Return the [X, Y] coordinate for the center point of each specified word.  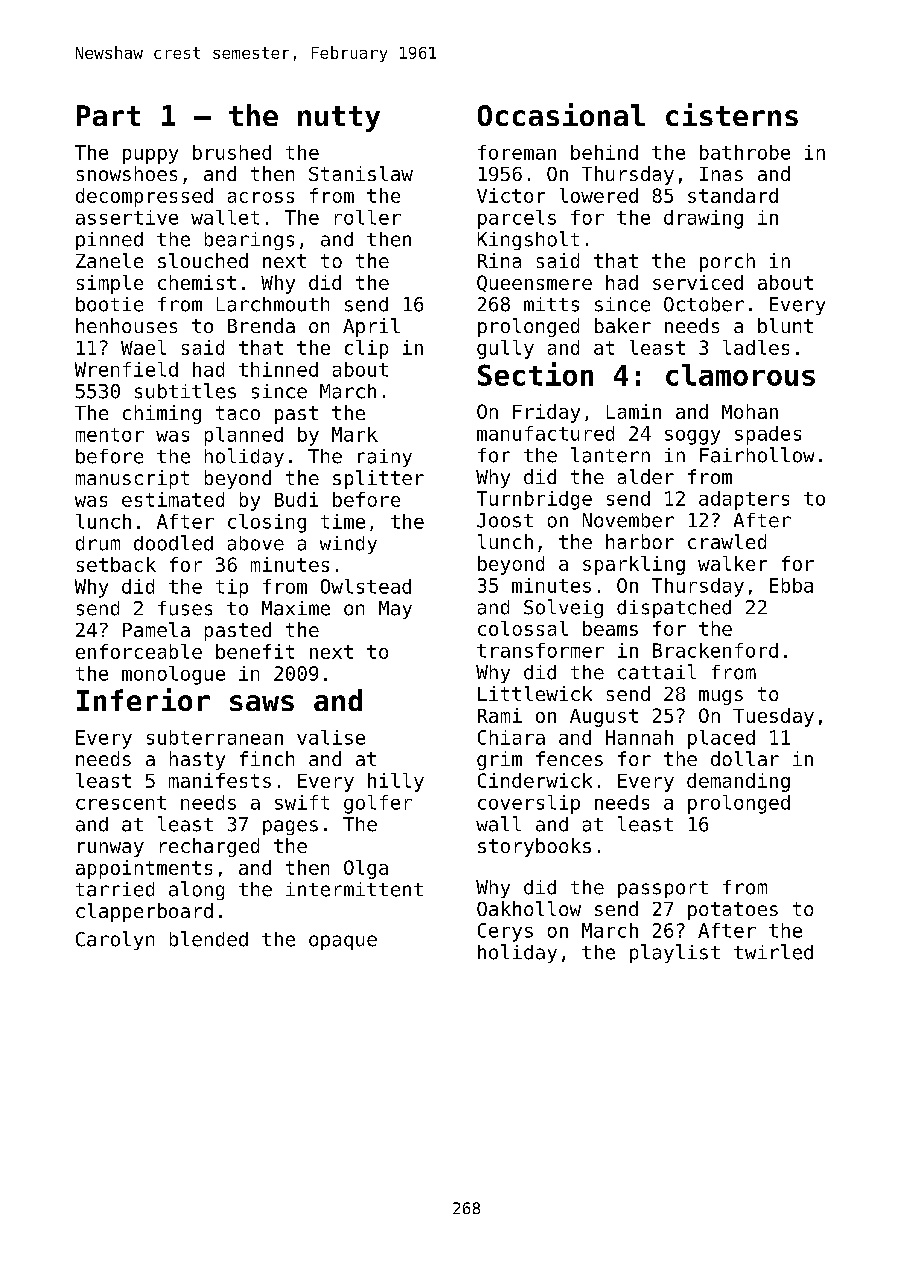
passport [663, 889]
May [395, 610]
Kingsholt [528, 240]
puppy [150, 156]
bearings [249, 241]
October [704, 304]
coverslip [529, 804]
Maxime [296, 608]
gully [505, 349]
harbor [640, 541]
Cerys [505, 932]
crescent [121, 803]
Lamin [634, 411]
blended [209, 939]
